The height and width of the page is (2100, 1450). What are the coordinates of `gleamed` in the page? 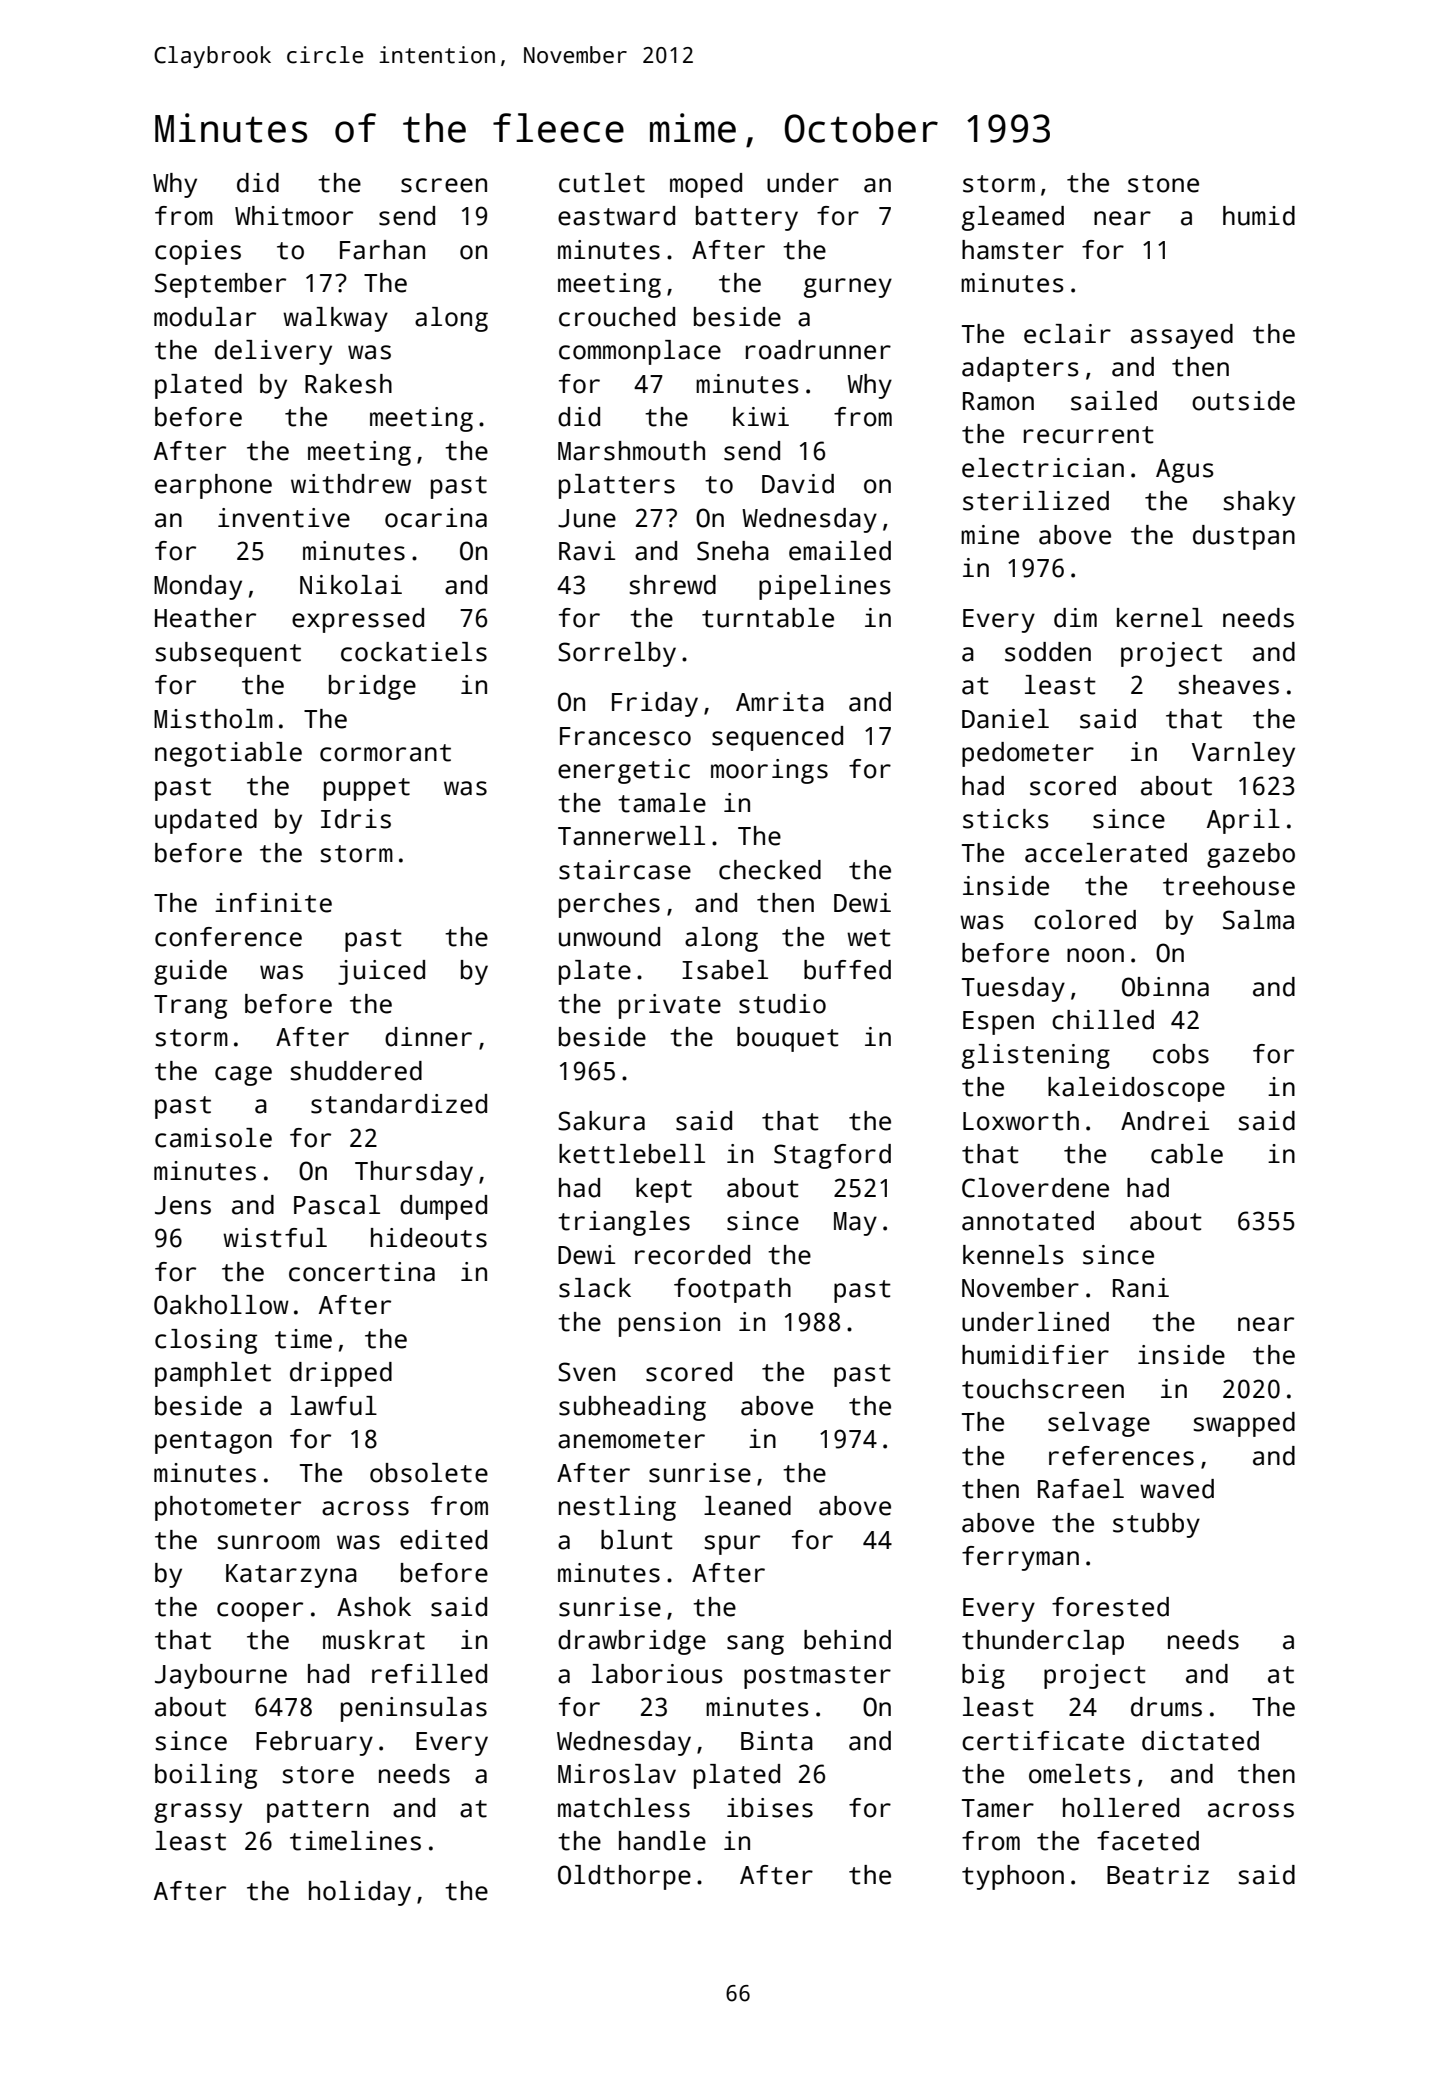 It's located at (1013, 218).
